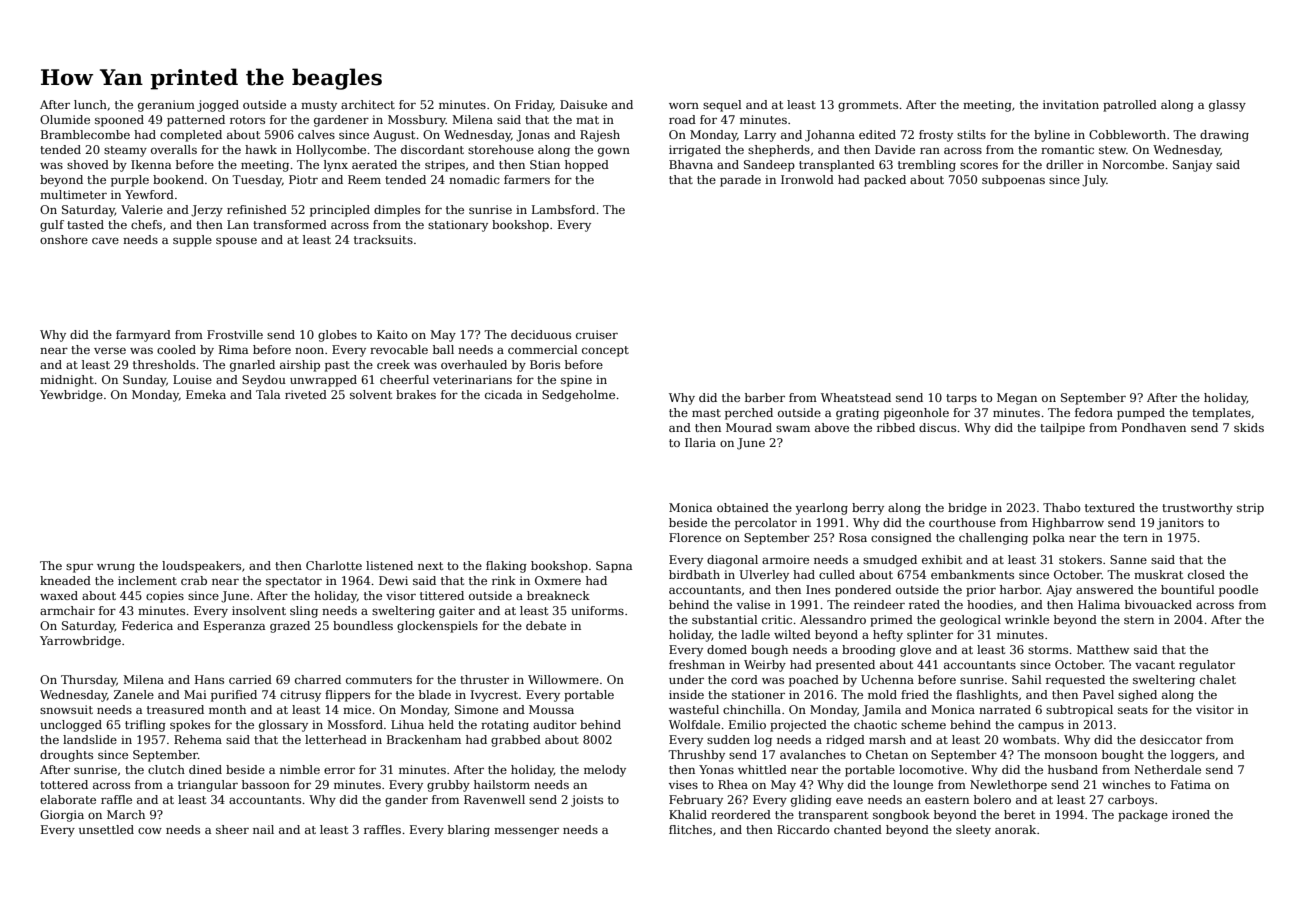 The image size is (1308, 924). Describe the element at coordinates (218, 106) in the screenshot. I see `jogged` at that location.
